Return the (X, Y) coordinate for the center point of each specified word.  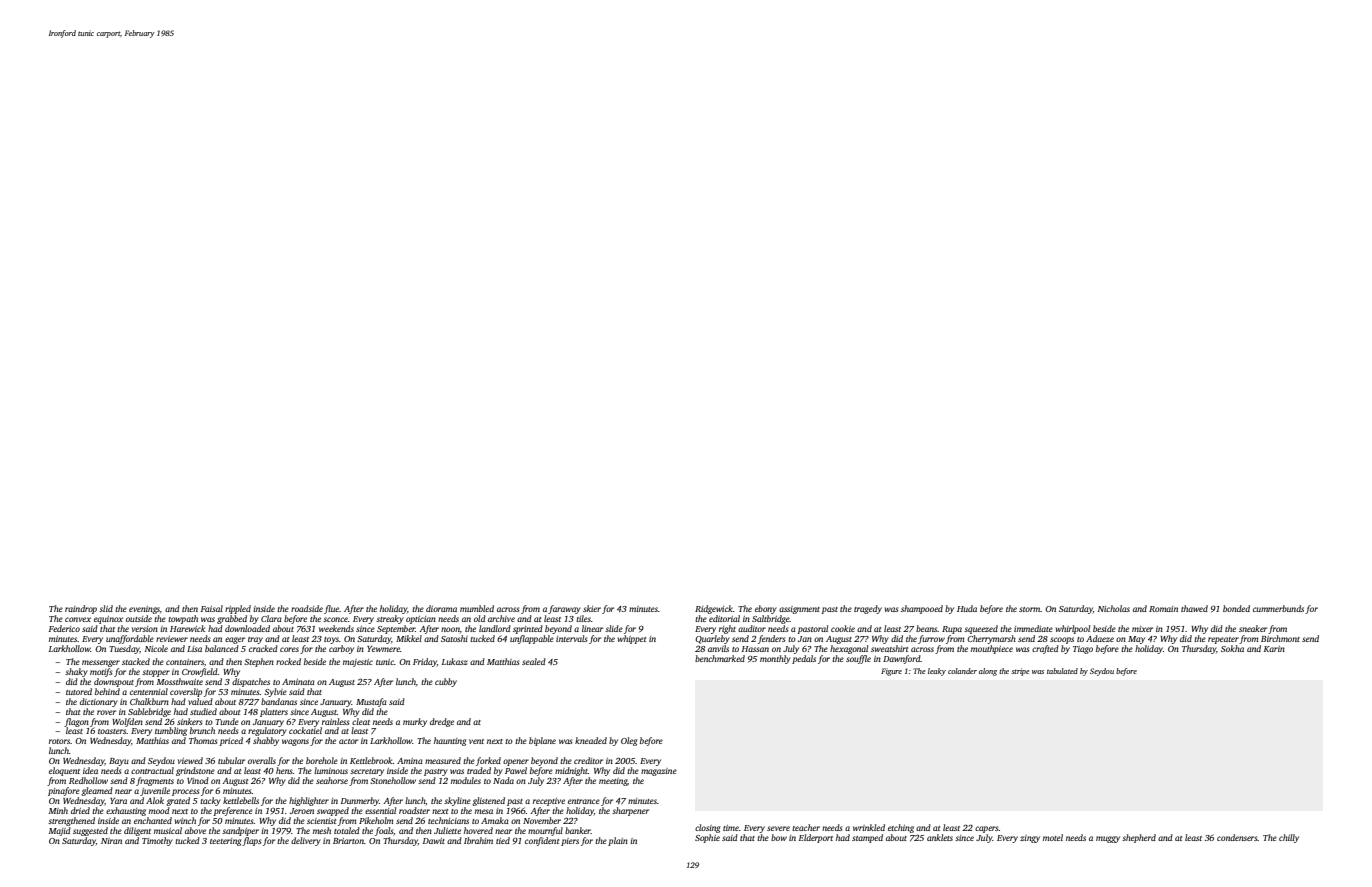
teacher (806, 827)
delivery (306, 841)
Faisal (212, 608)
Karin (1274, 649)
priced (231, 741)
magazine (659, 772)
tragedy (868, 609)
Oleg (629, 741)
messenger (101, 663)
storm (1030, 609)
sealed (534, 661)
